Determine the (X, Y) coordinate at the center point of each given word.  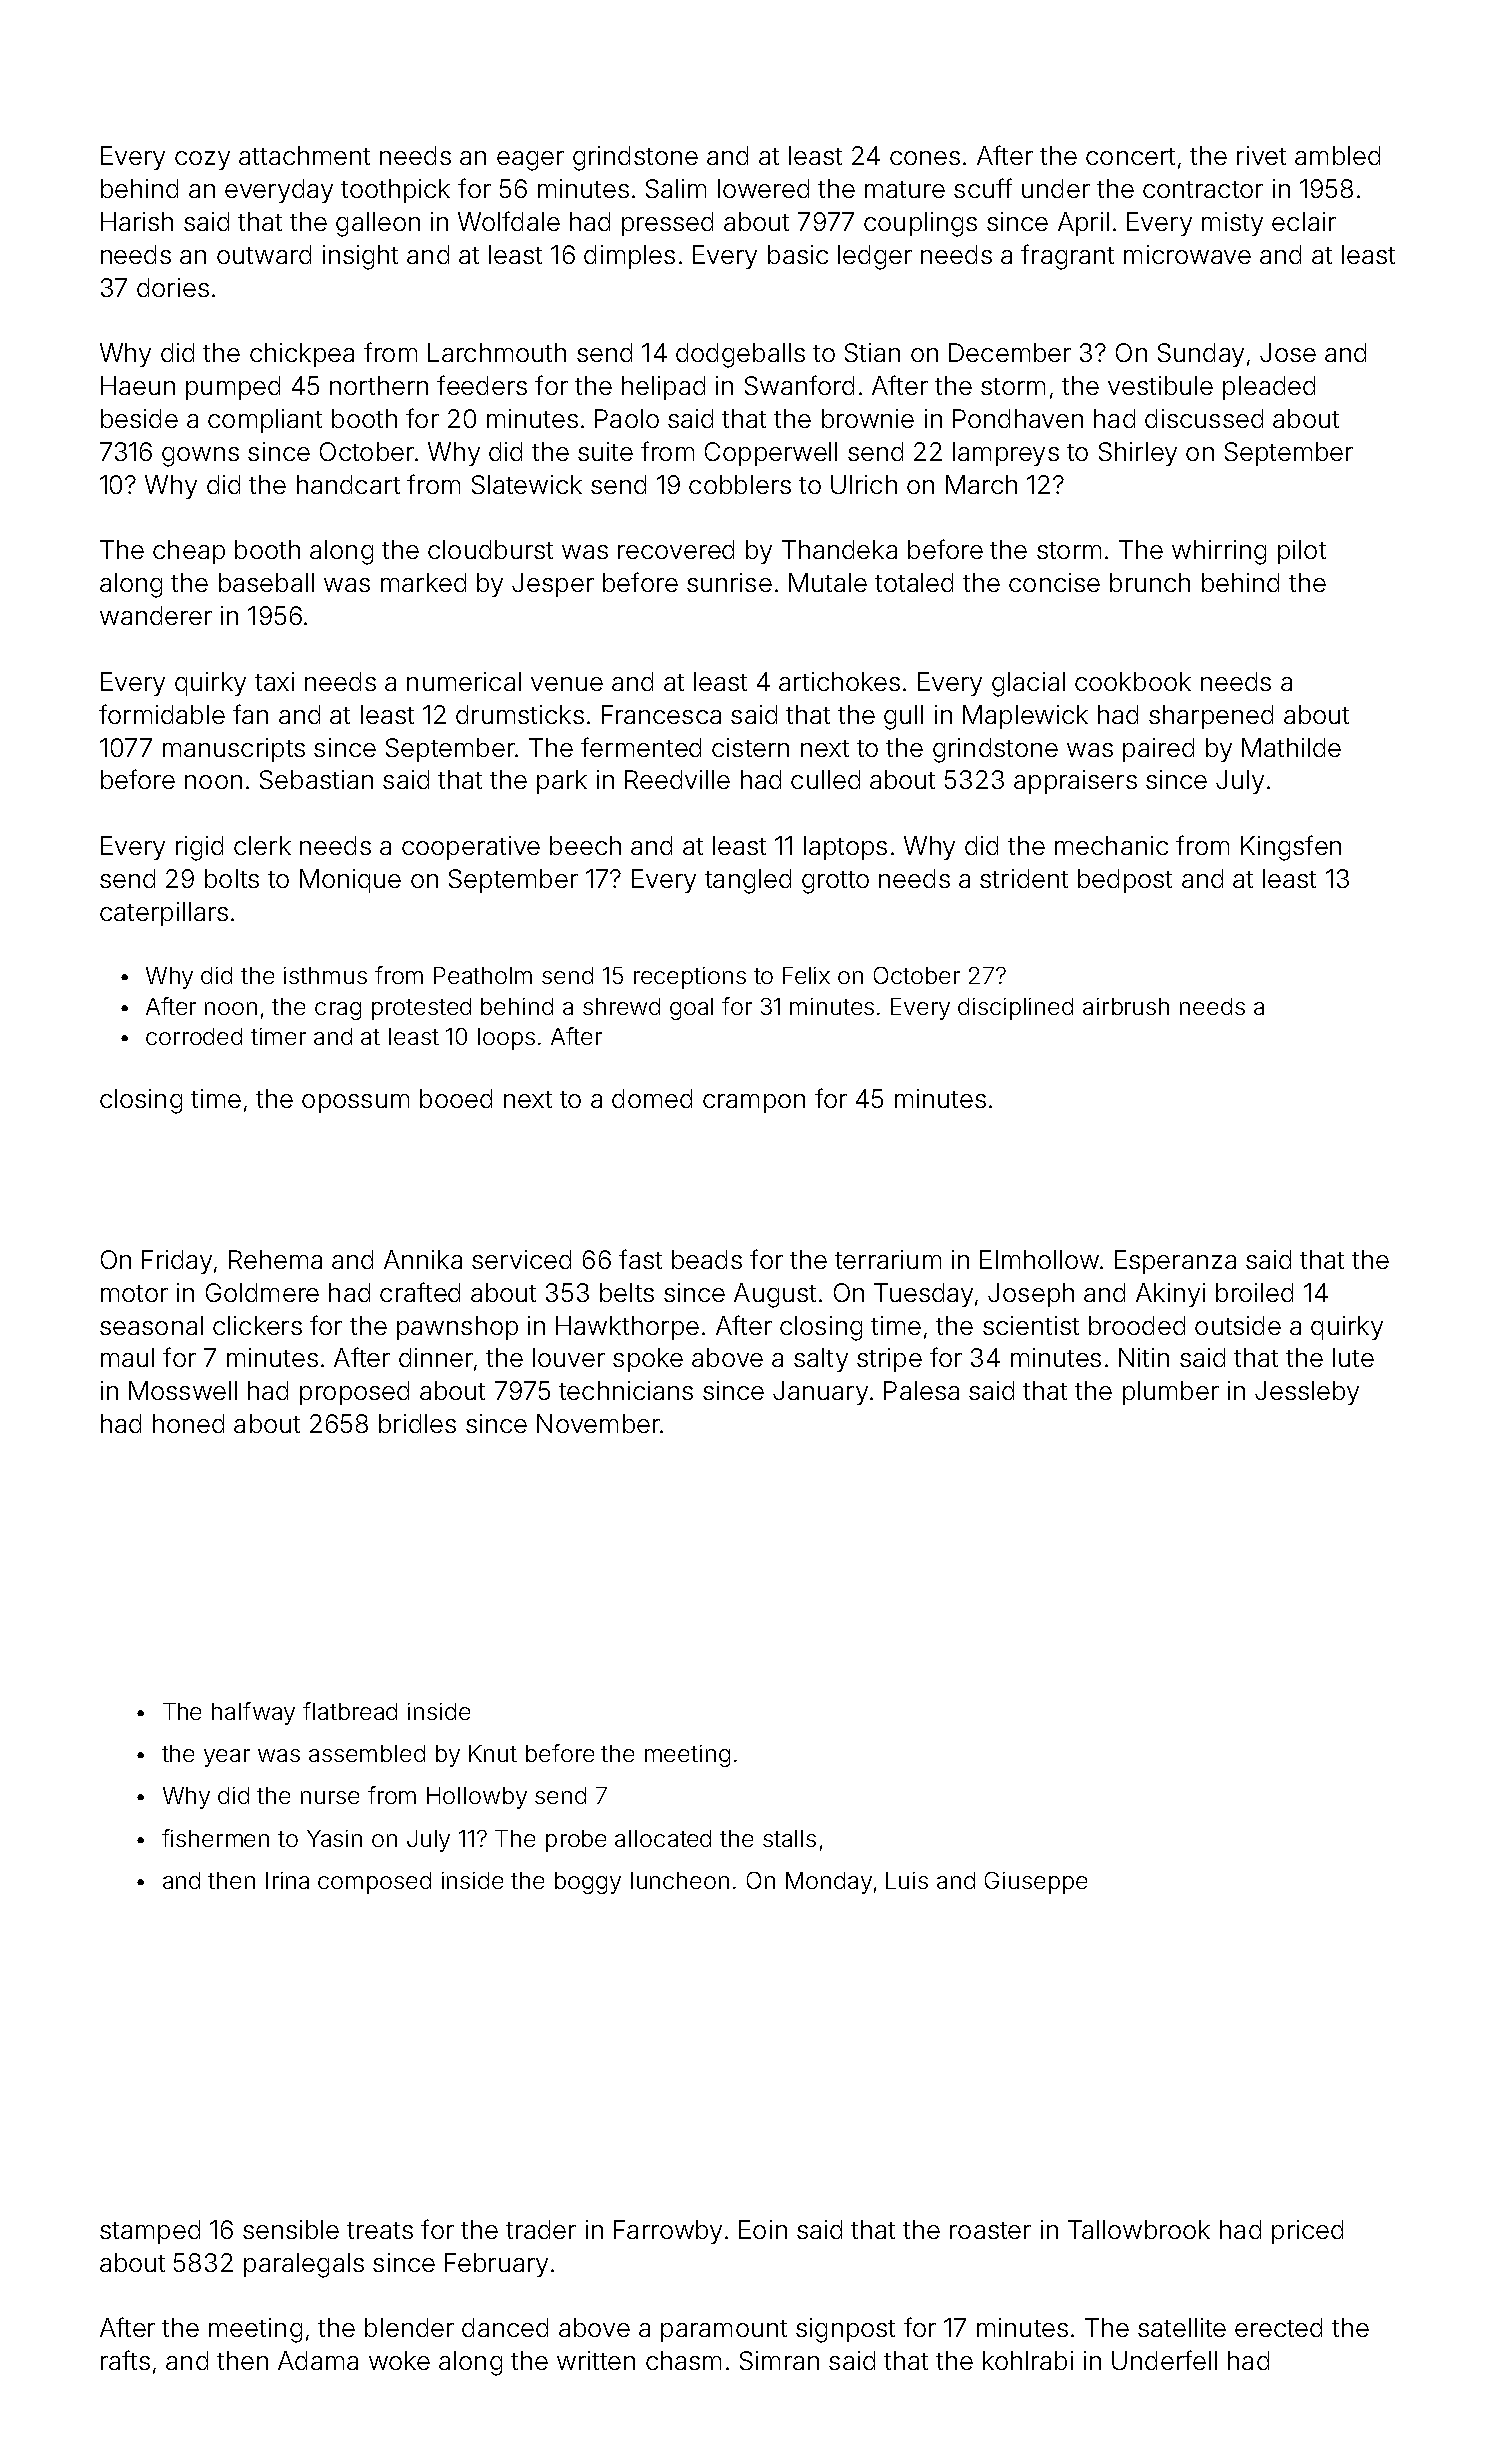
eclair (1304, 221)
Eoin (763, 2229)
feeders (482, 385)
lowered (763, 188)
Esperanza (1175, 1262)
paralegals (304, 2265)
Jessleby (1307, 1393)
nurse (330, 1797)
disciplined (1015, 1009)
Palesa (921, 1390)
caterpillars (164, 914)
